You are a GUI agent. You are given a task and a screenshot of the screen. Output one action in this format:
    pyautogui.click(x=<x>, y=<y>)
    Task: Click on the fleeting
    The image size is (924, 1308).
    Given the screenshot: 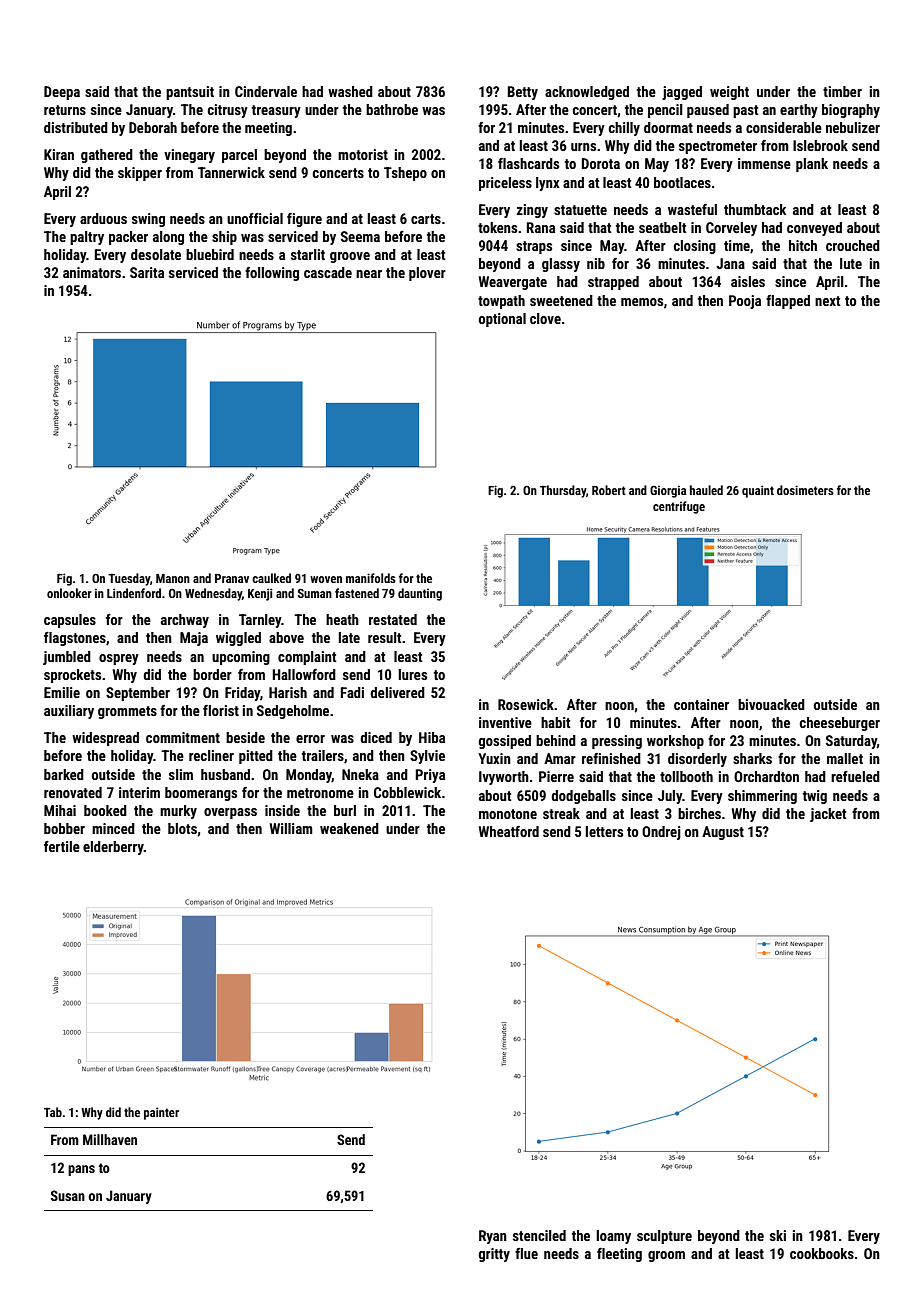 What is the action you would take?
    pyautogui.click(x=619, y=1255)
